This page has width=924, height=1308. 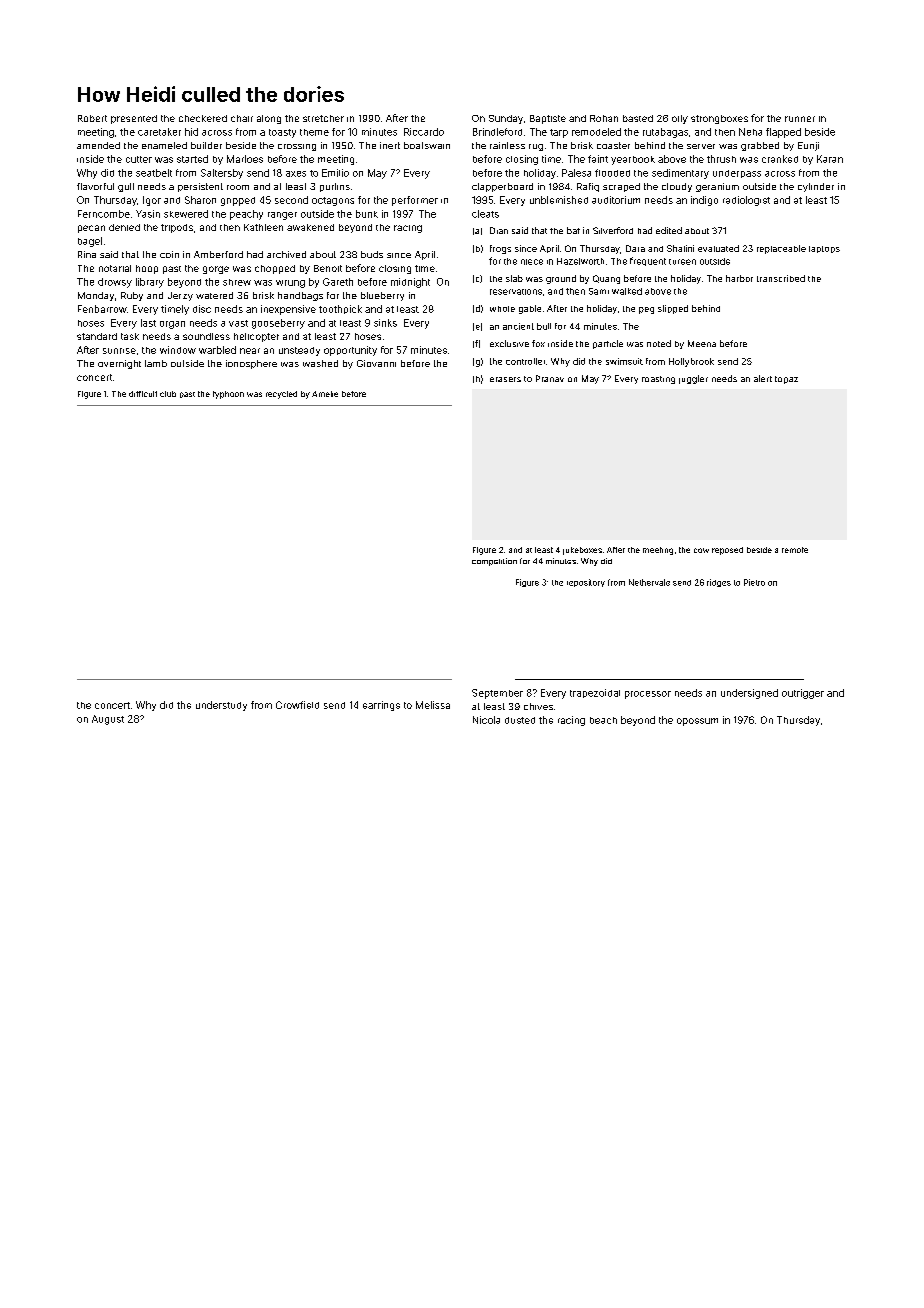 What do you see at coordinates (702, 343) in the page?
I see `Meena` at bounding box center [702, 343].
